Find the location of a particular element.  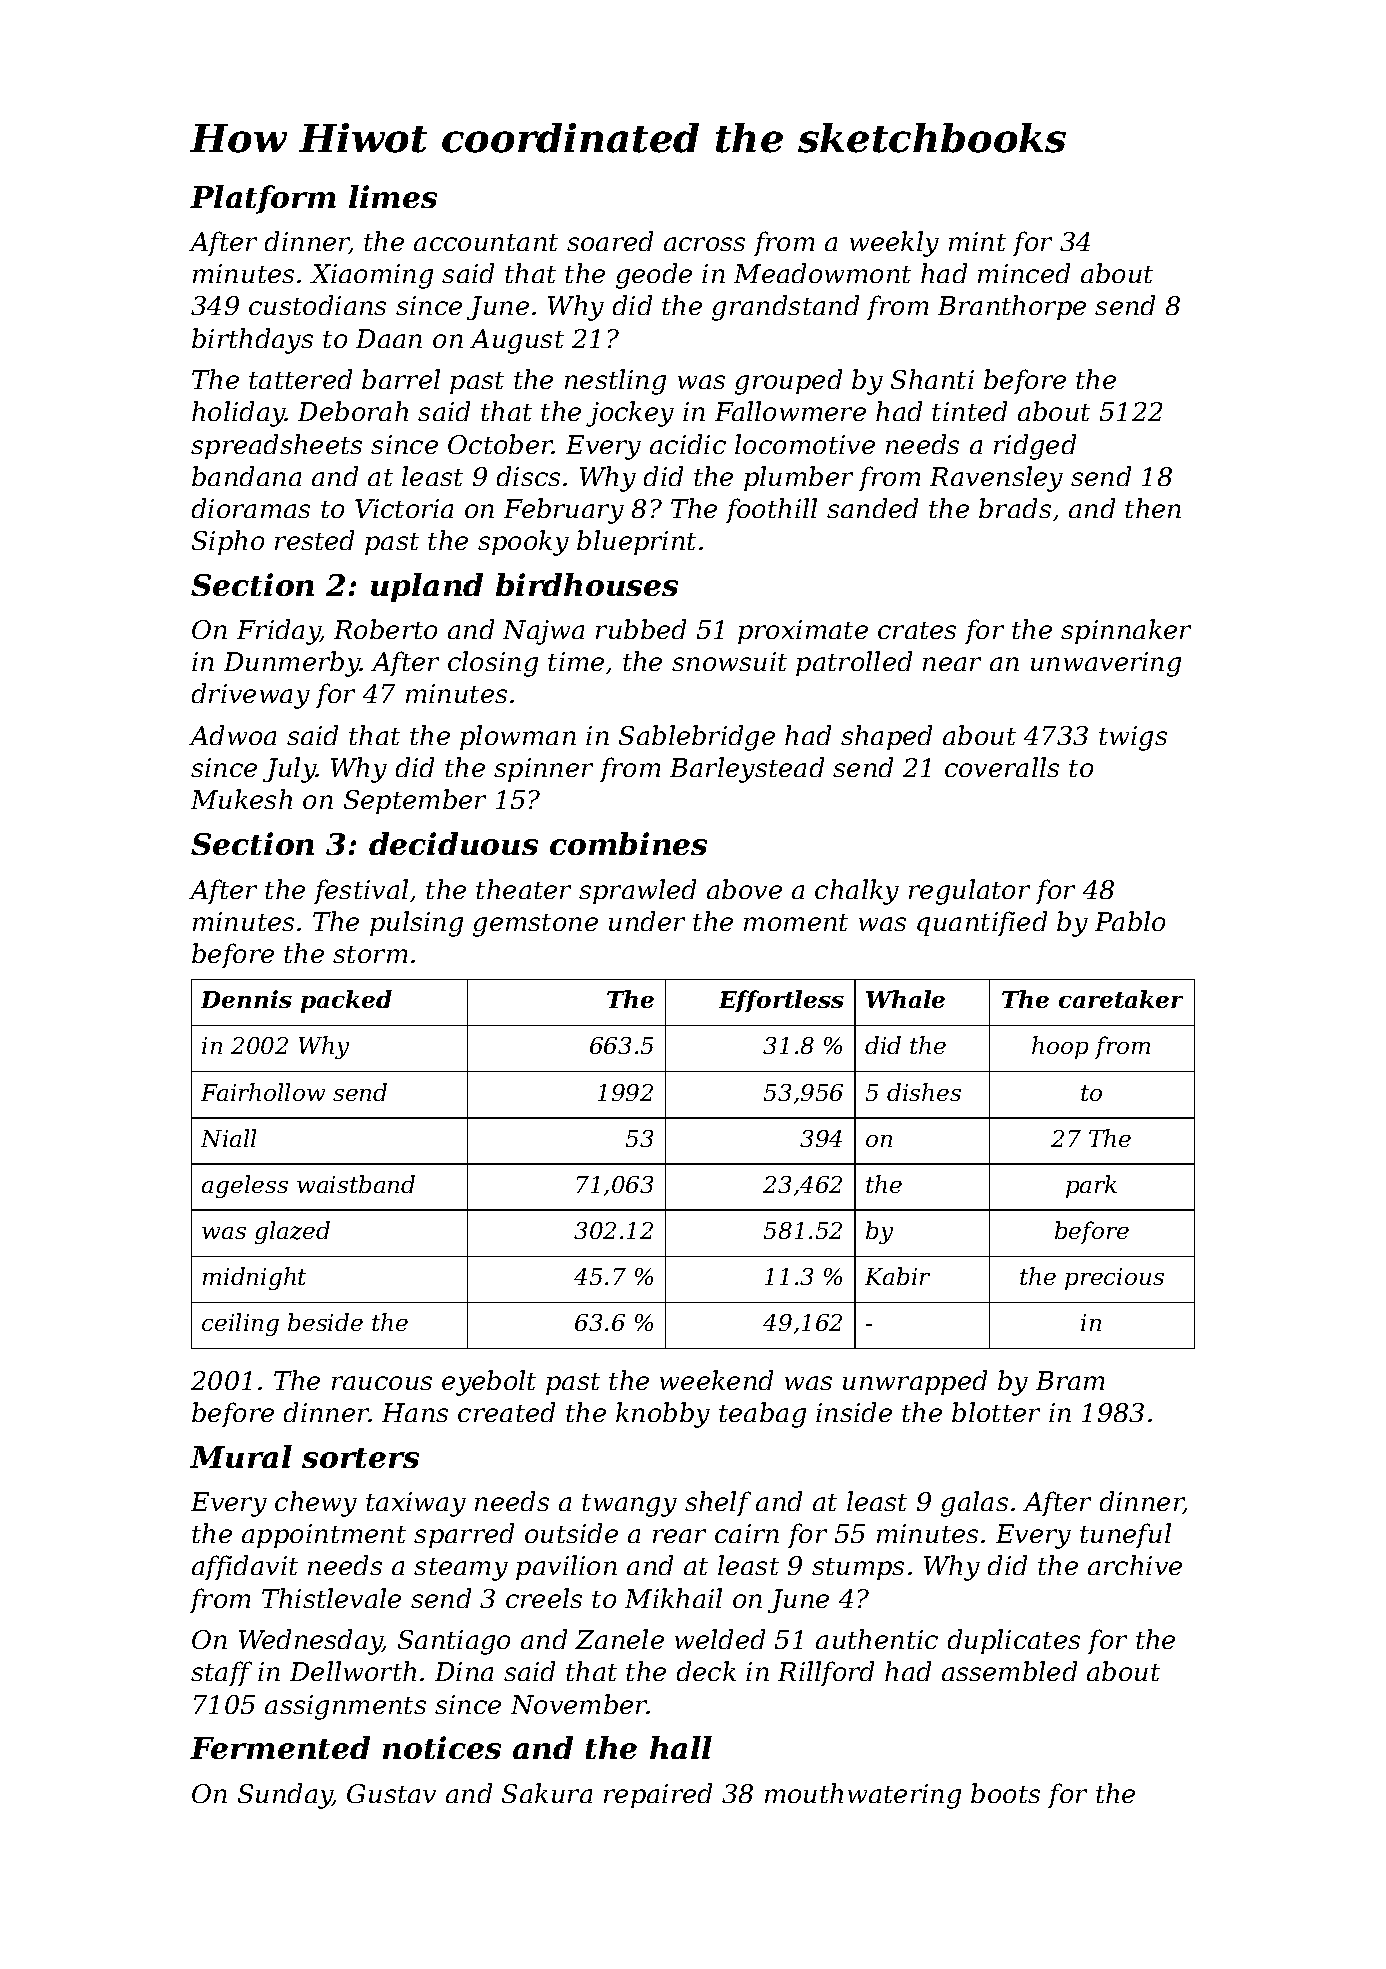

weekly is located at coordinates (894, 244).
